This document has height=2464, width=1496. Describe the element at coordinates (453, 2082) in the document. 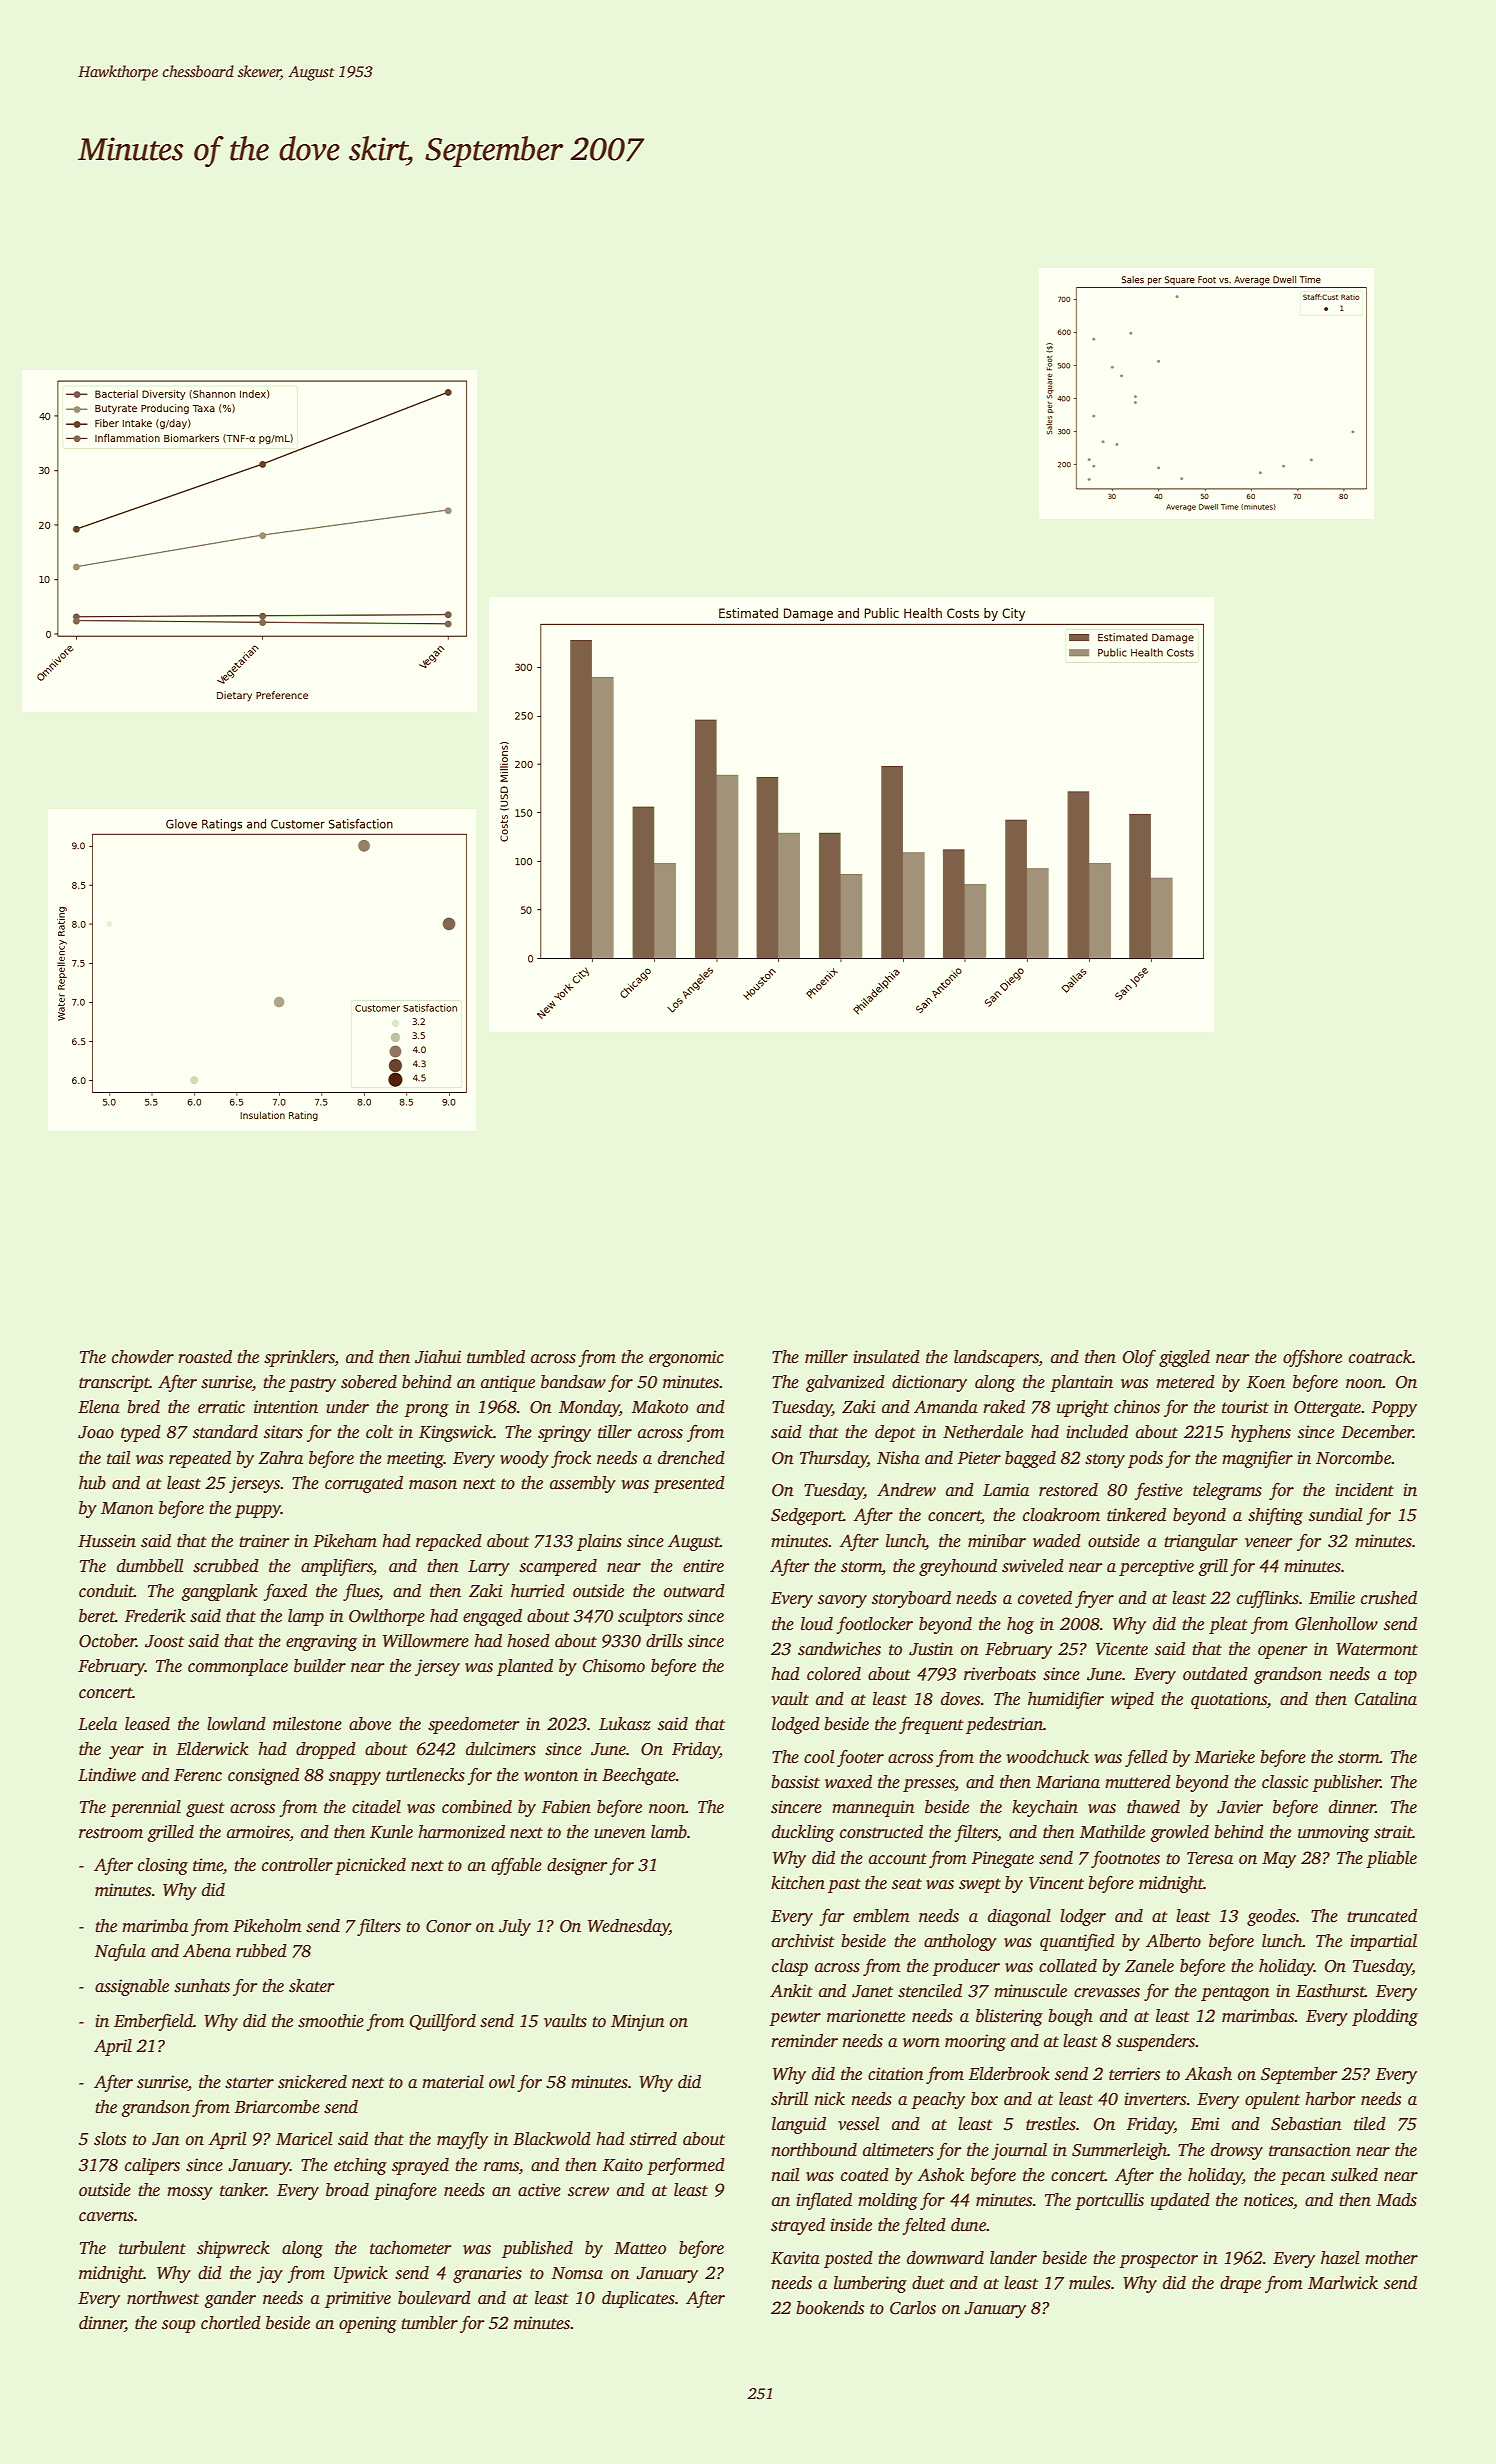

I see `material` at that location.
